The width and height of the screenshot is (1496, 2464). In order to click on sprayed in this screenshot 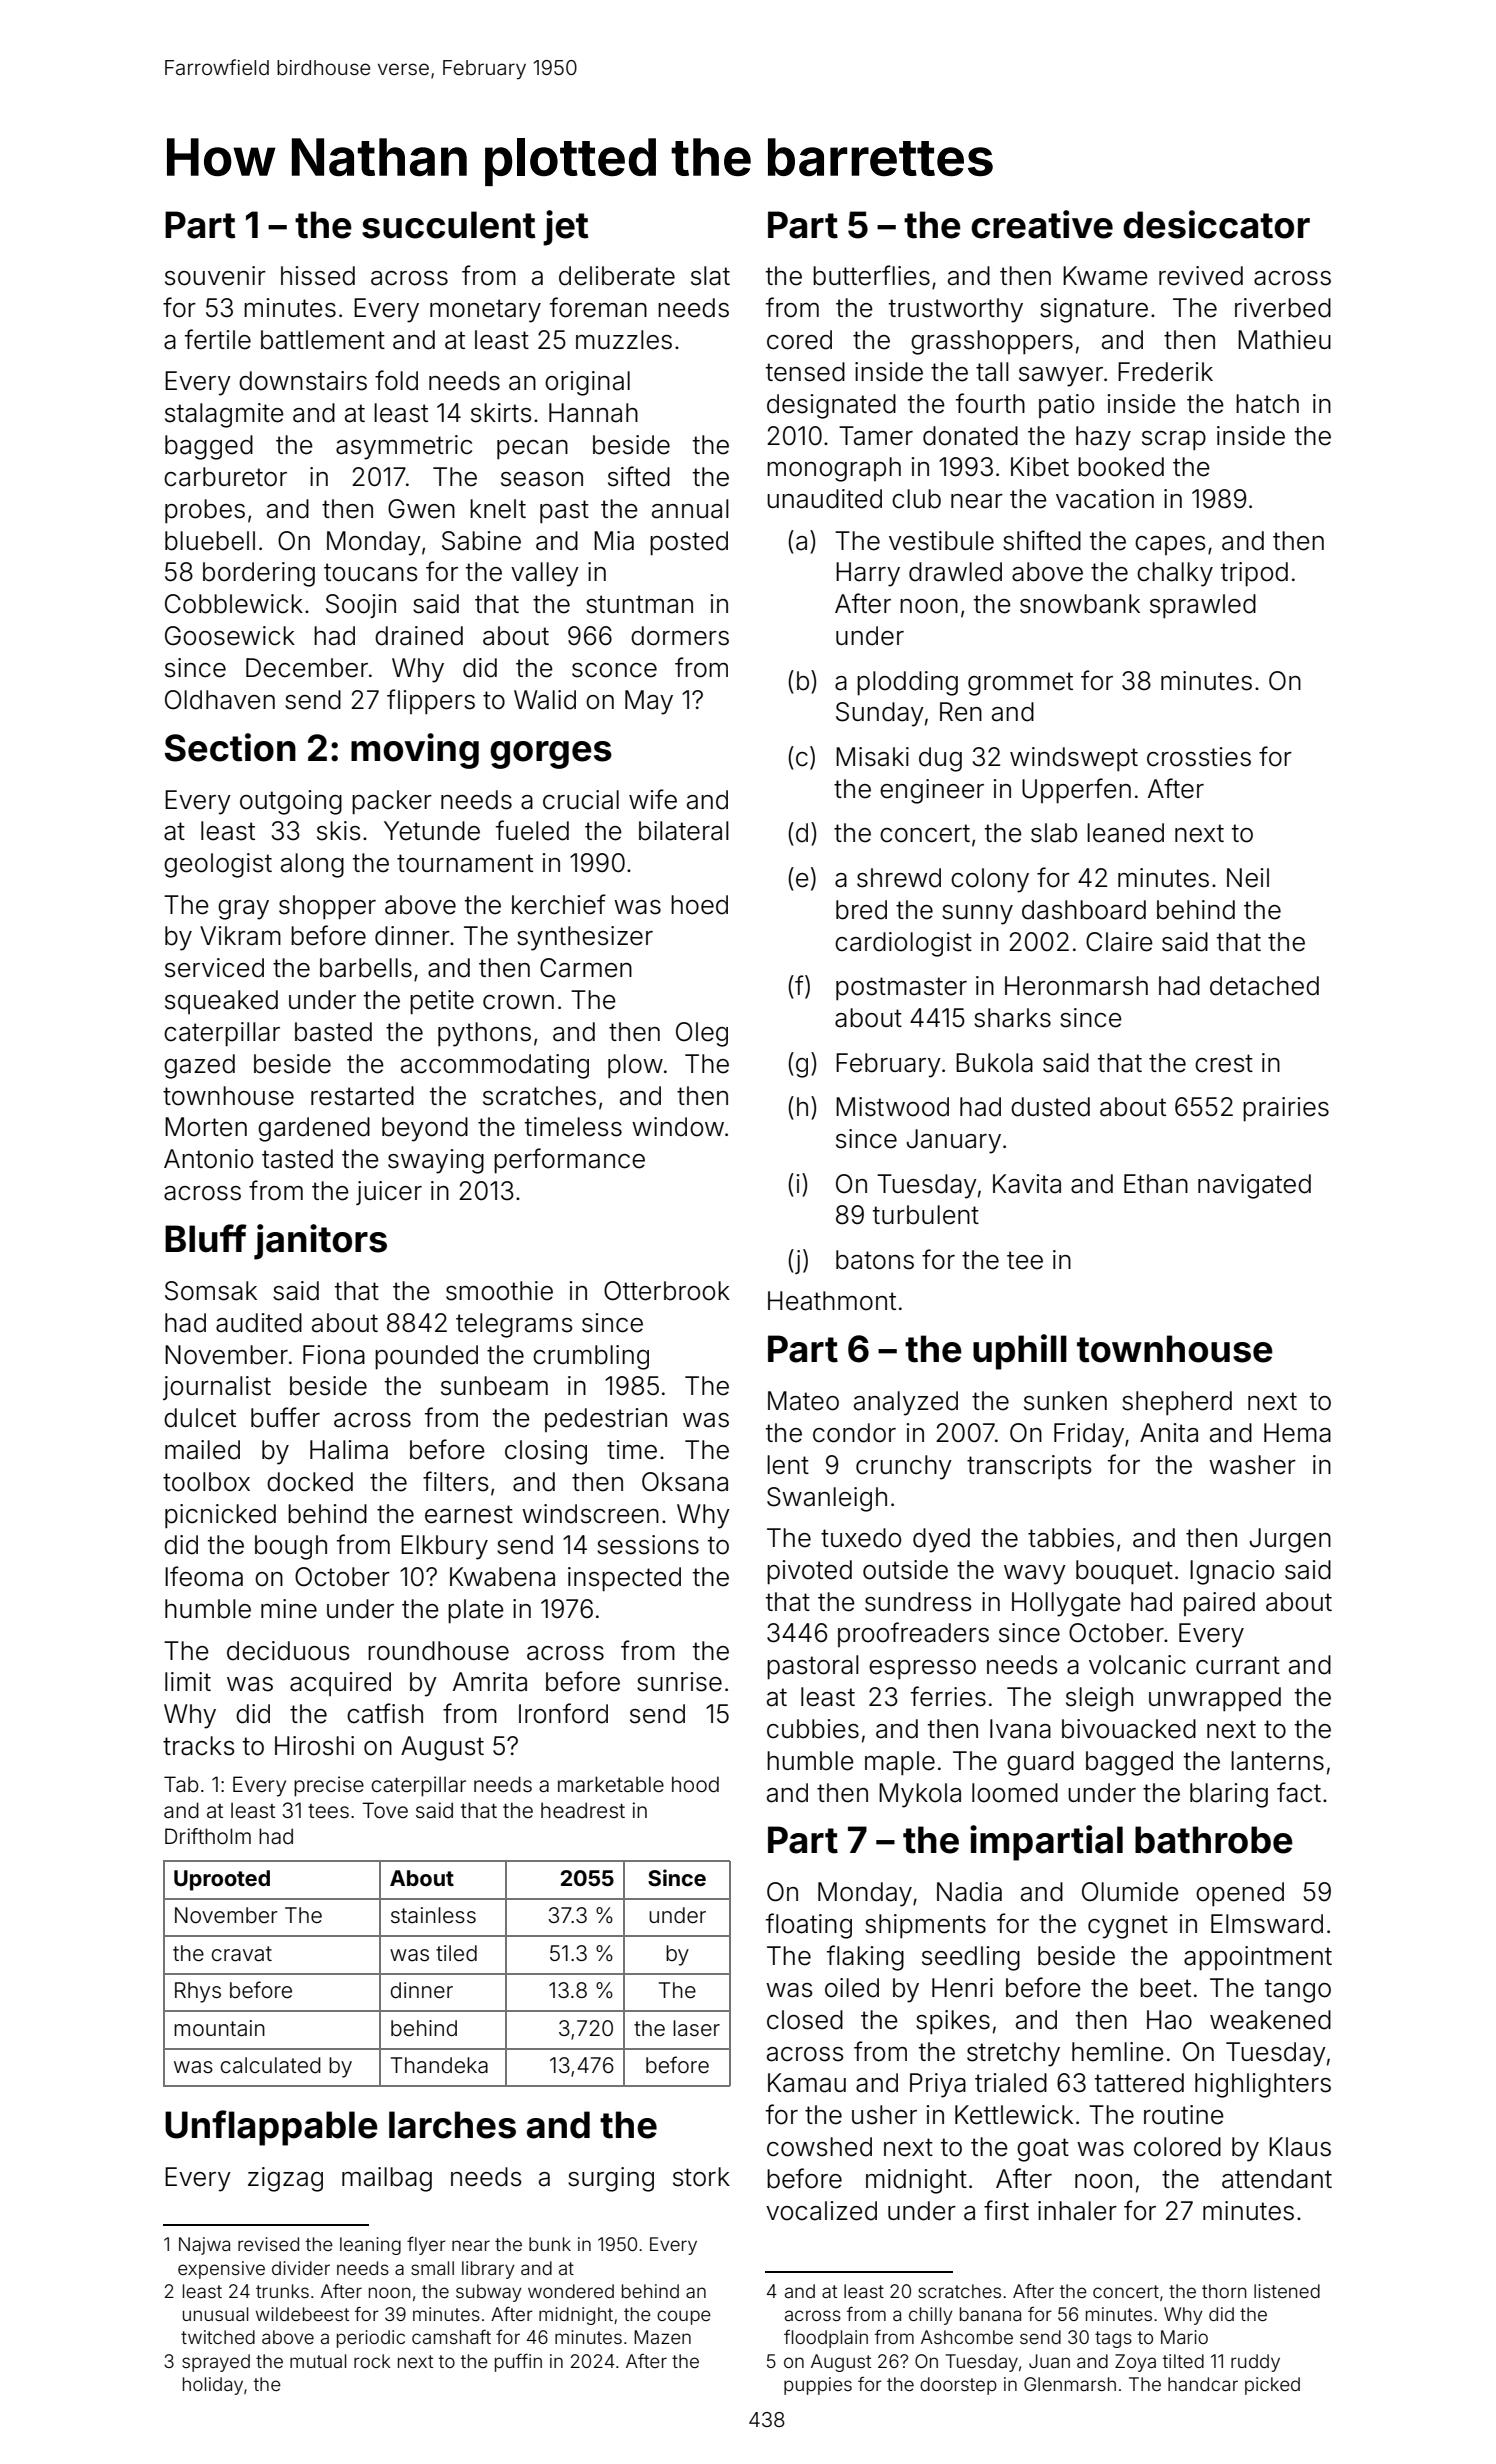, I will do `click(216, 2363)`.
